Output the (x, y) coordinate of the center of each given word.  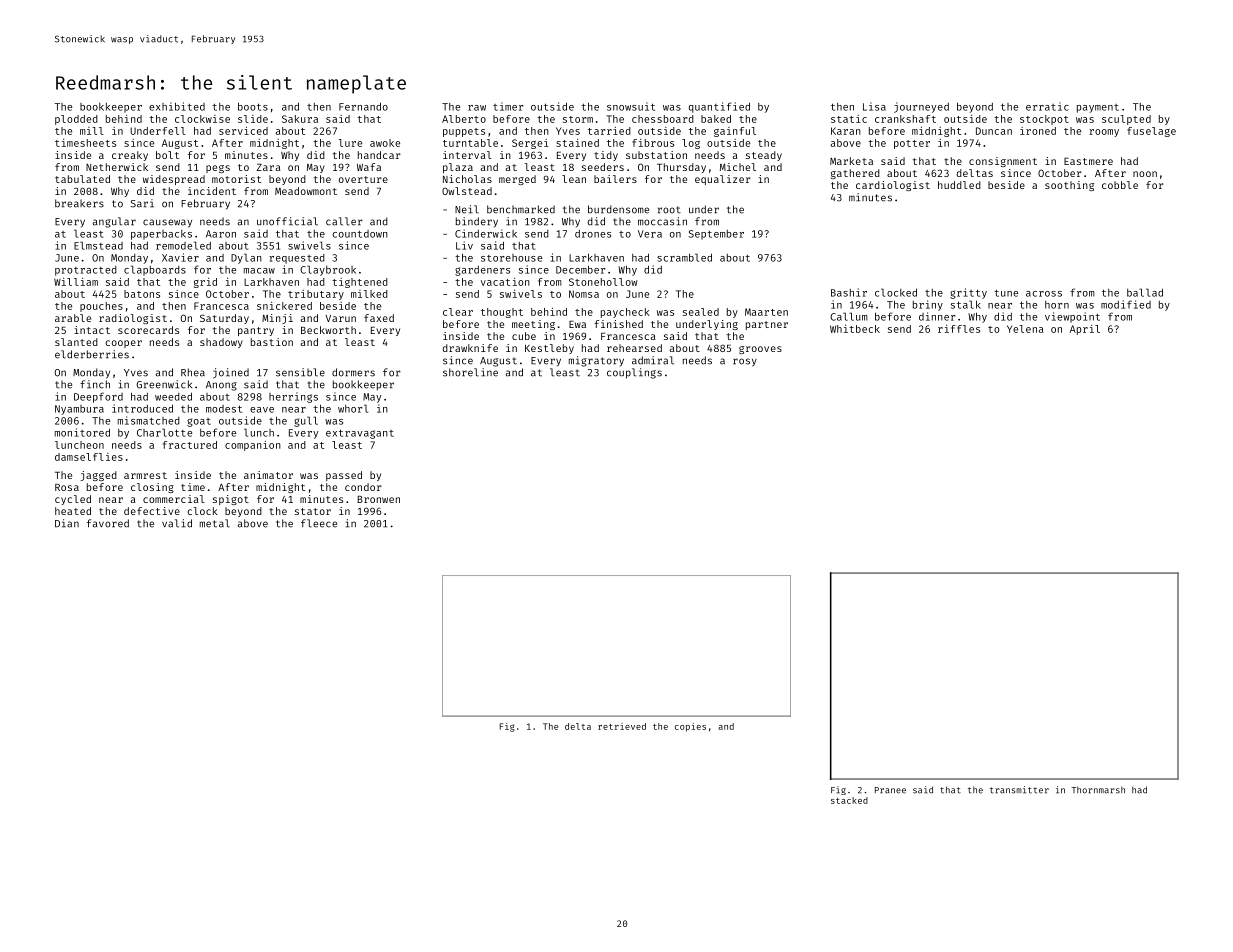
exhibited (177, 106)
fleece (319, 523)
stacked (849, 800)
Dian (67, 523)
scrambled (684, 257)
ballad (1145, 292)
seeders (603, 167)
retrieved (622, 726)
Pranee (890, 790)
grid (205, 283)
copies (690, 727)
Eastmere (1088, 161)
